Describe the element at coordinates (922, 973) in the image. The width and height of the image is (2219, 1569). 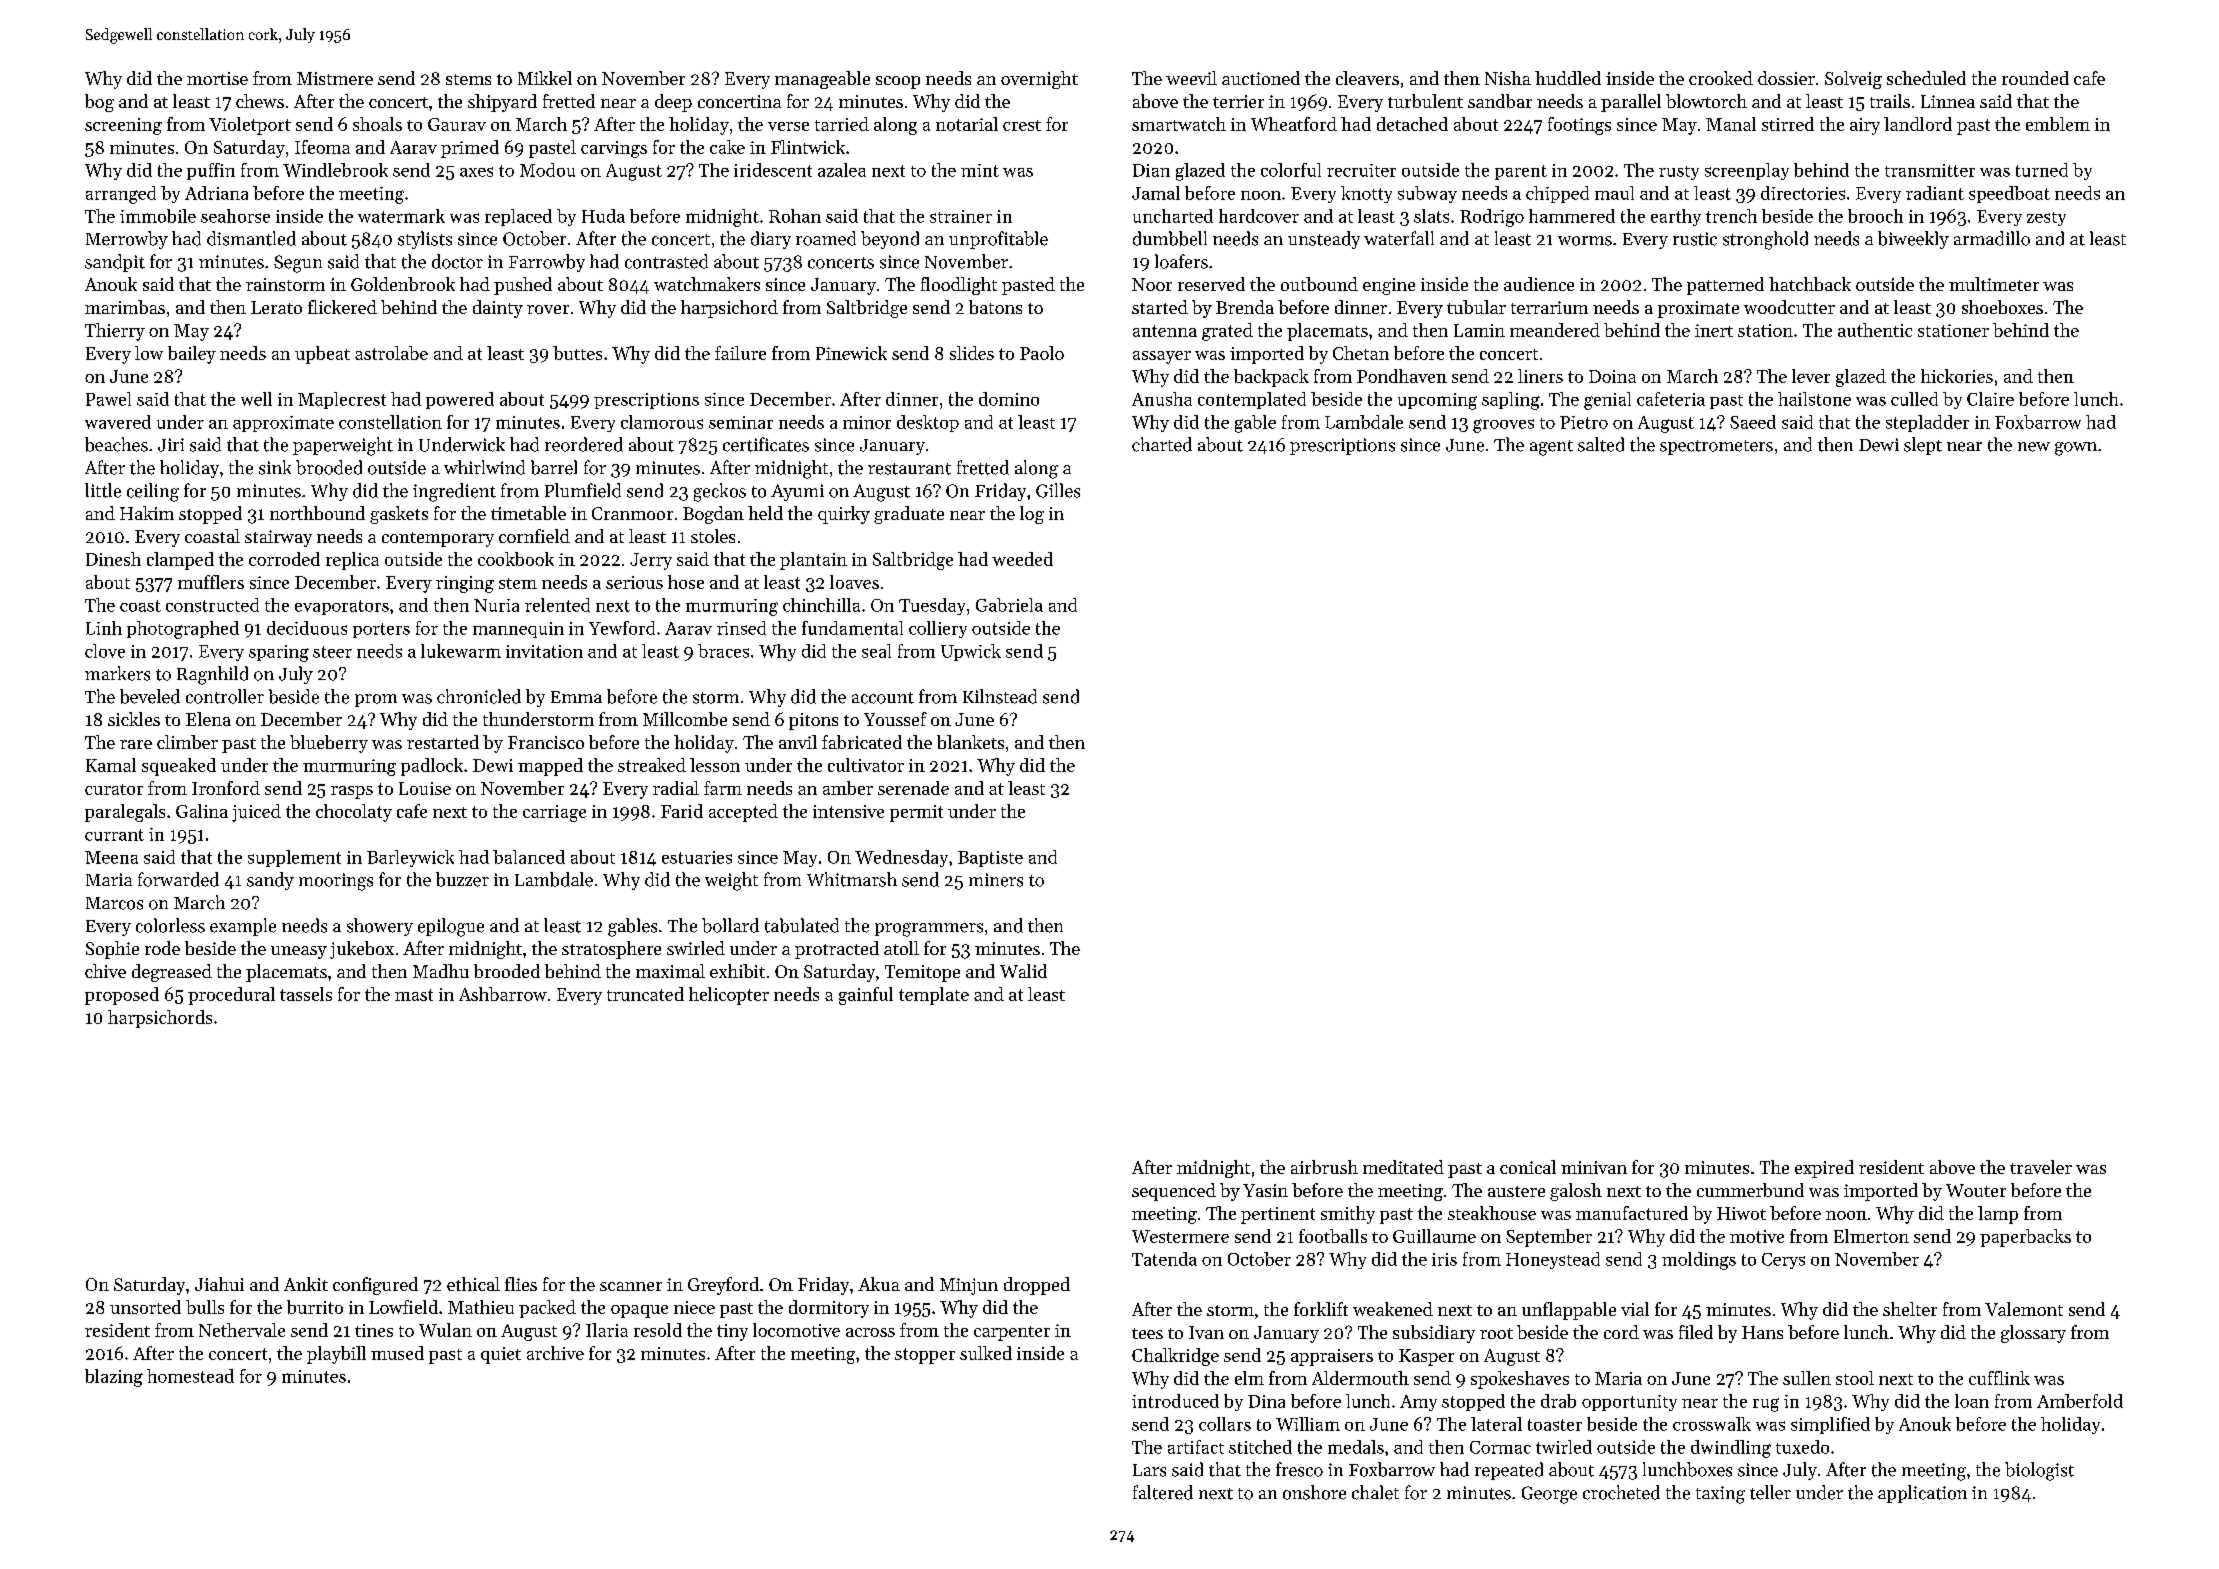
I see `Temitope` at that location.
